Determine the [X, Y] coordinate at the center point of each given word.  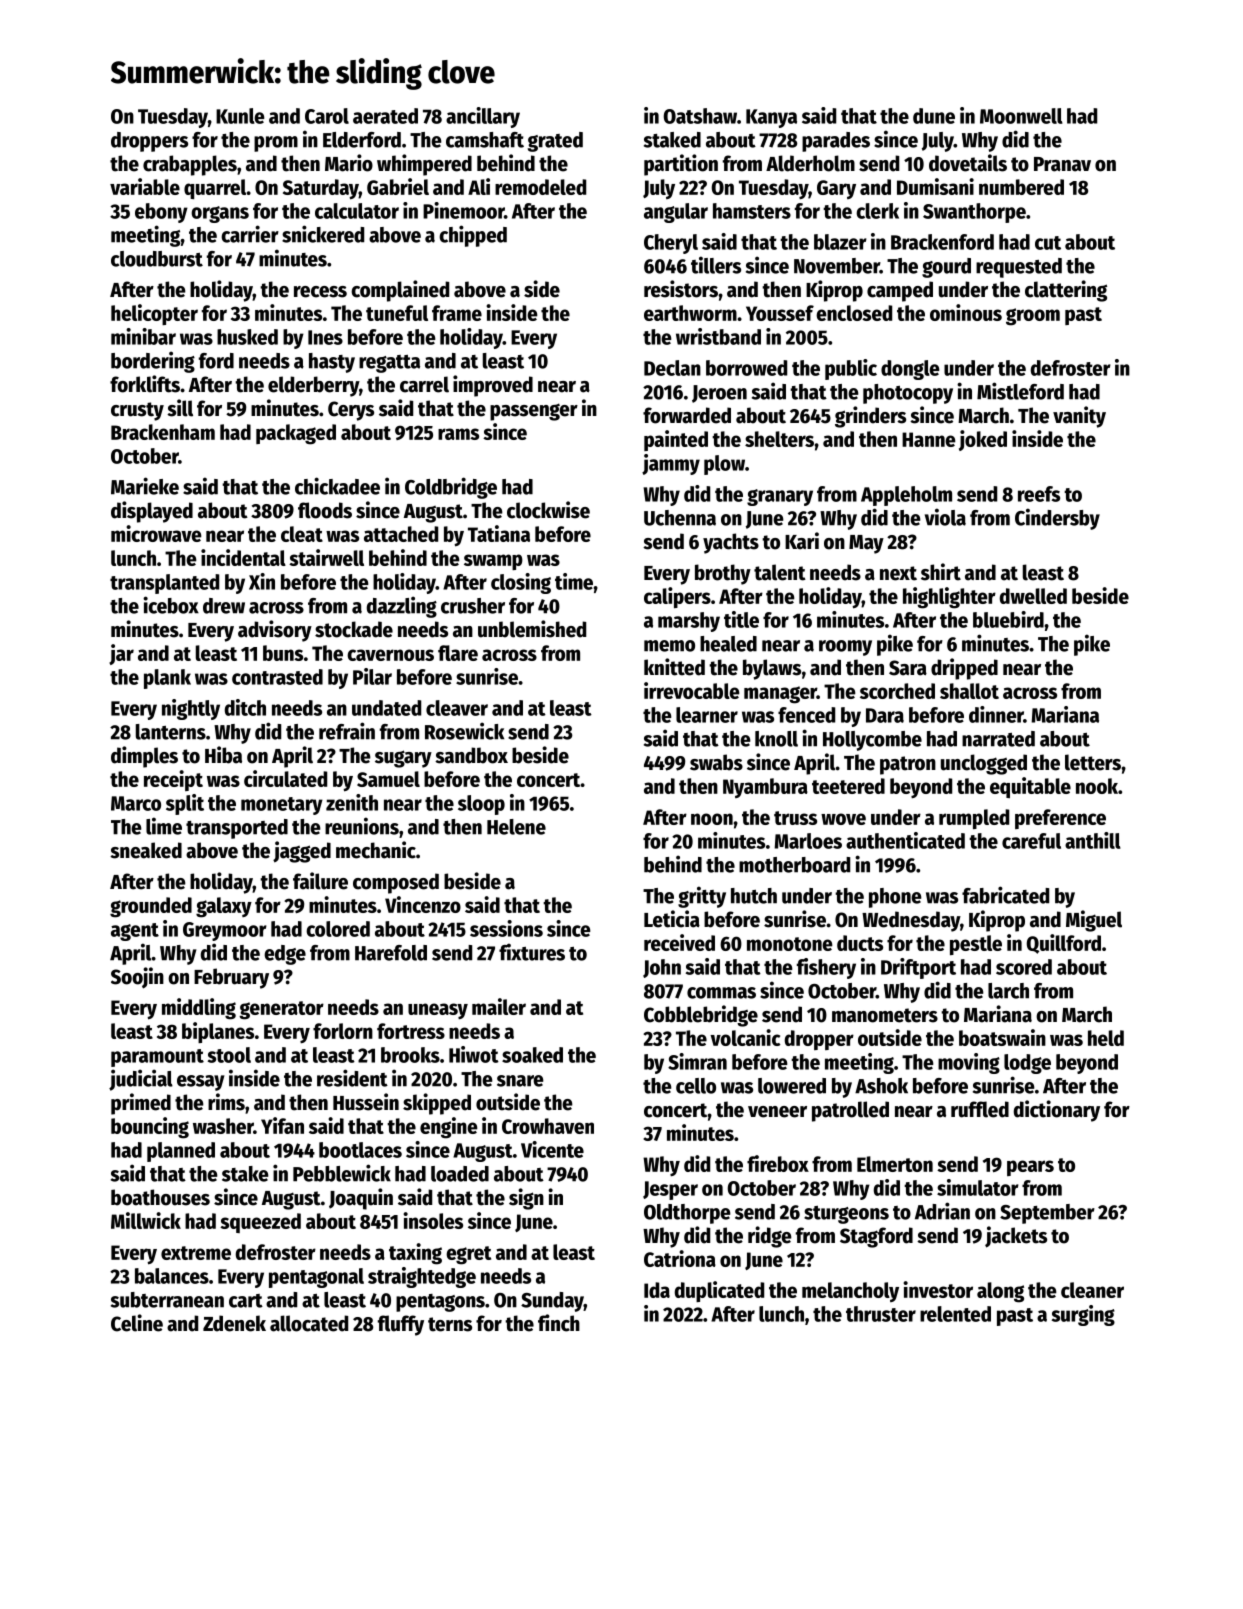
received [679, 942]
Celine [137, 1323]
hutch [754, 896]
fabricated [1005, 895]
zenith [352, 802]
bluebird [1008, 619]
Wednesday [911, 921]
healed [728, 644]
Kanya [771, 118]
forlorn [343, 1031]
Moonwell [1021, 116]
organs [220, 214]
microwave [156, 533]
